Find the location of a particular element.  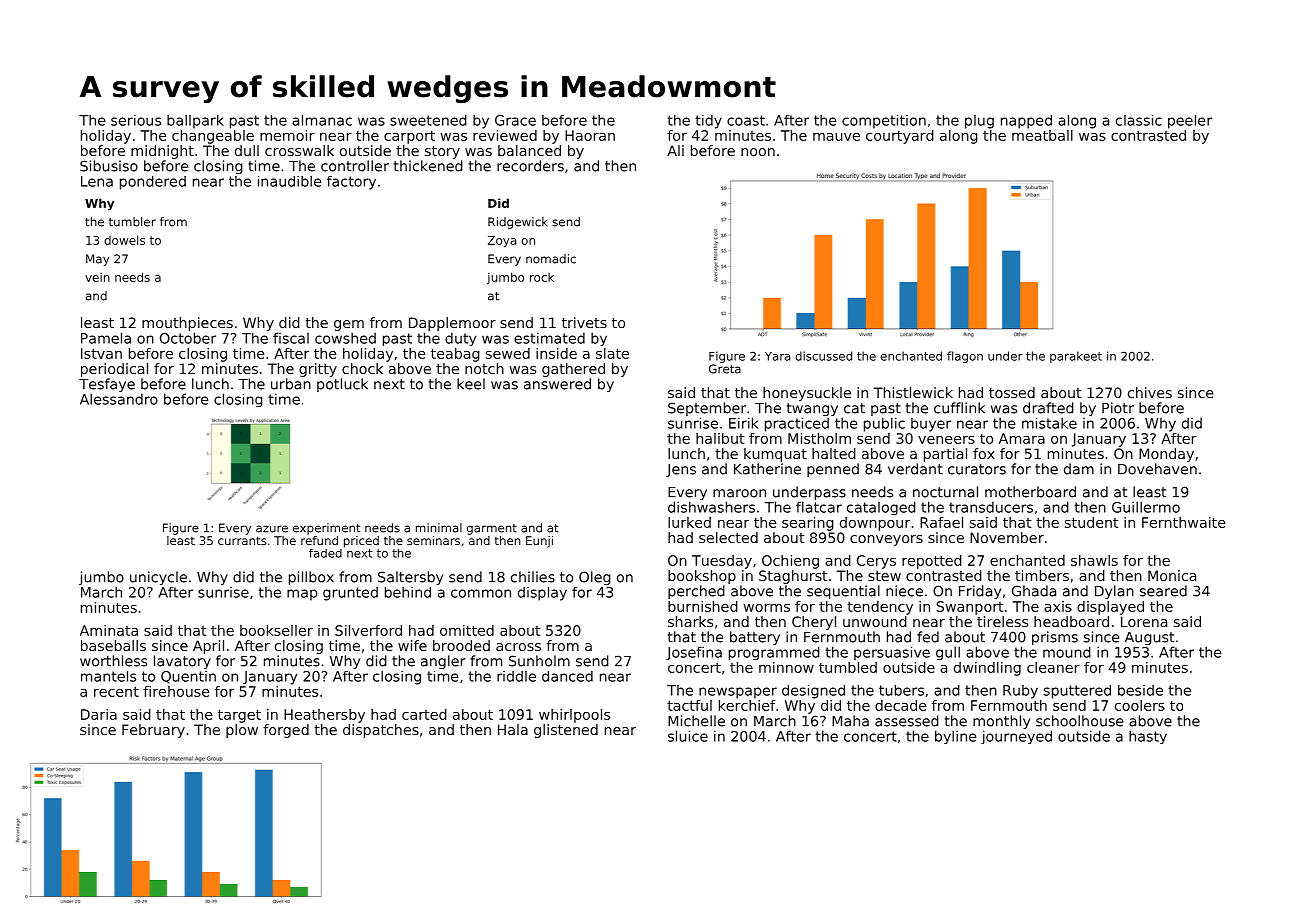

tidy is located at coordinates (709, 122).
